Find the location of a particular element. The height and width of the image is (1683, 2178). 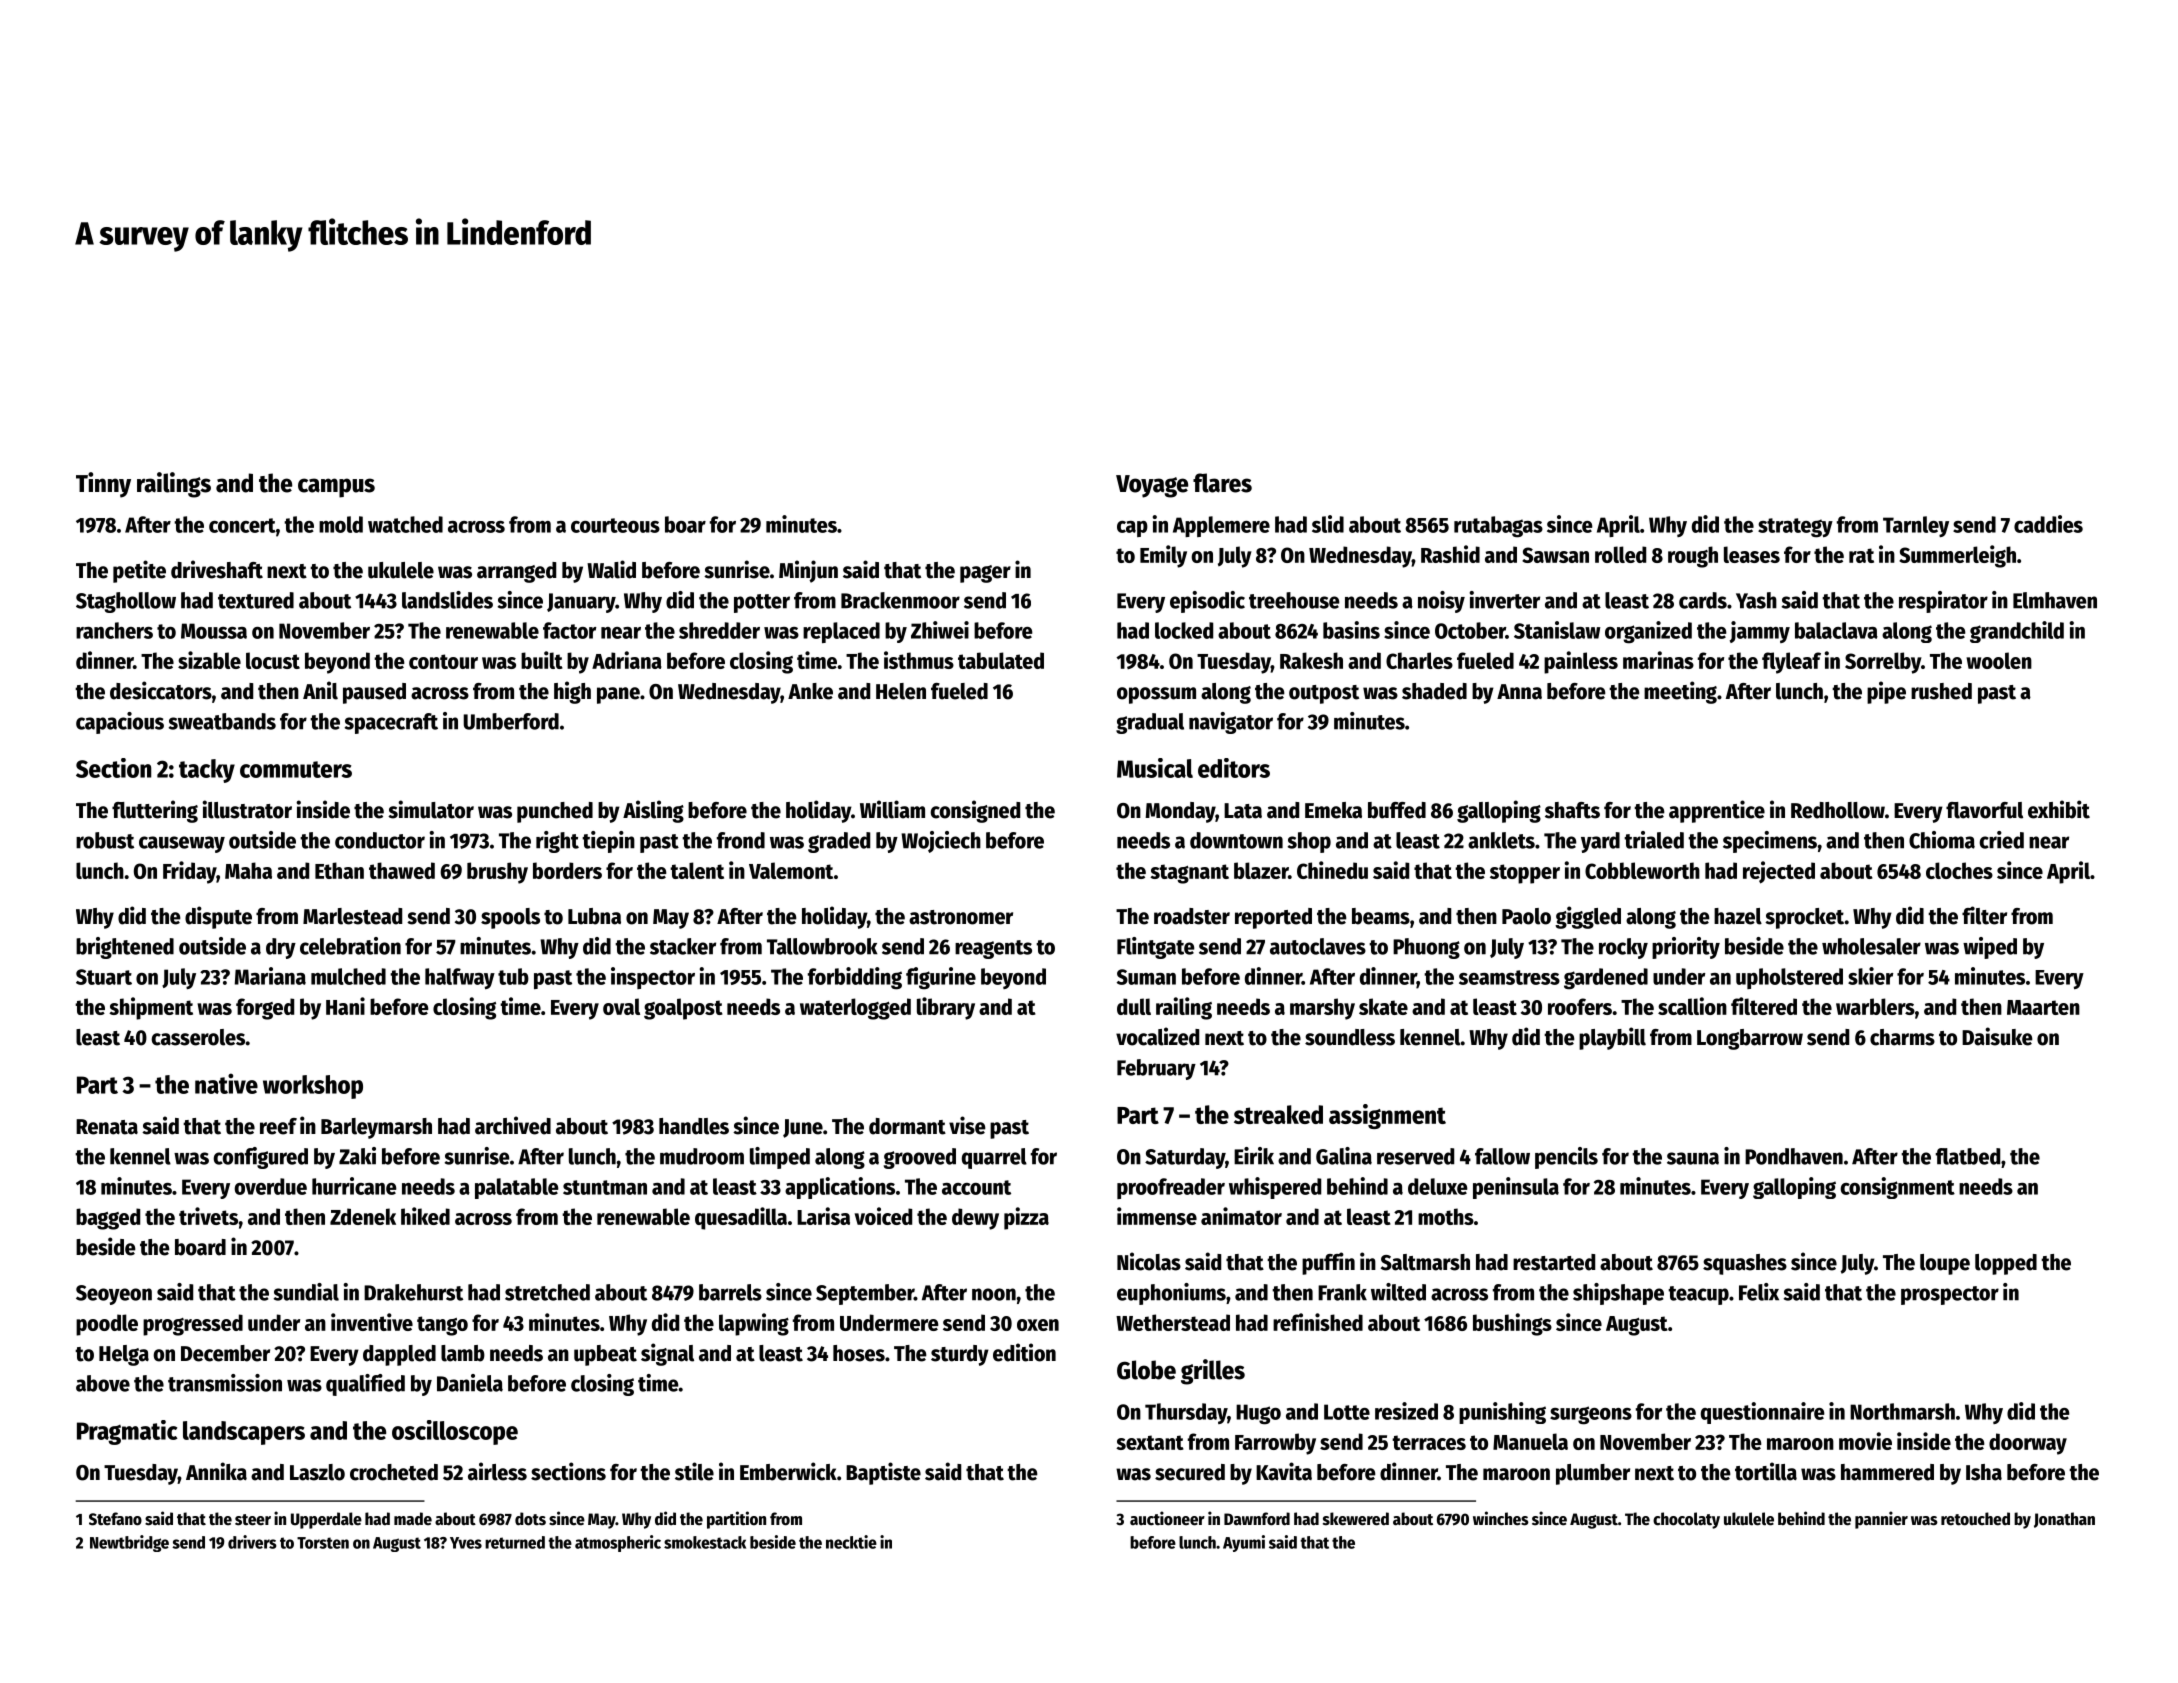

roadster is located at coordinates (1192, 916).
